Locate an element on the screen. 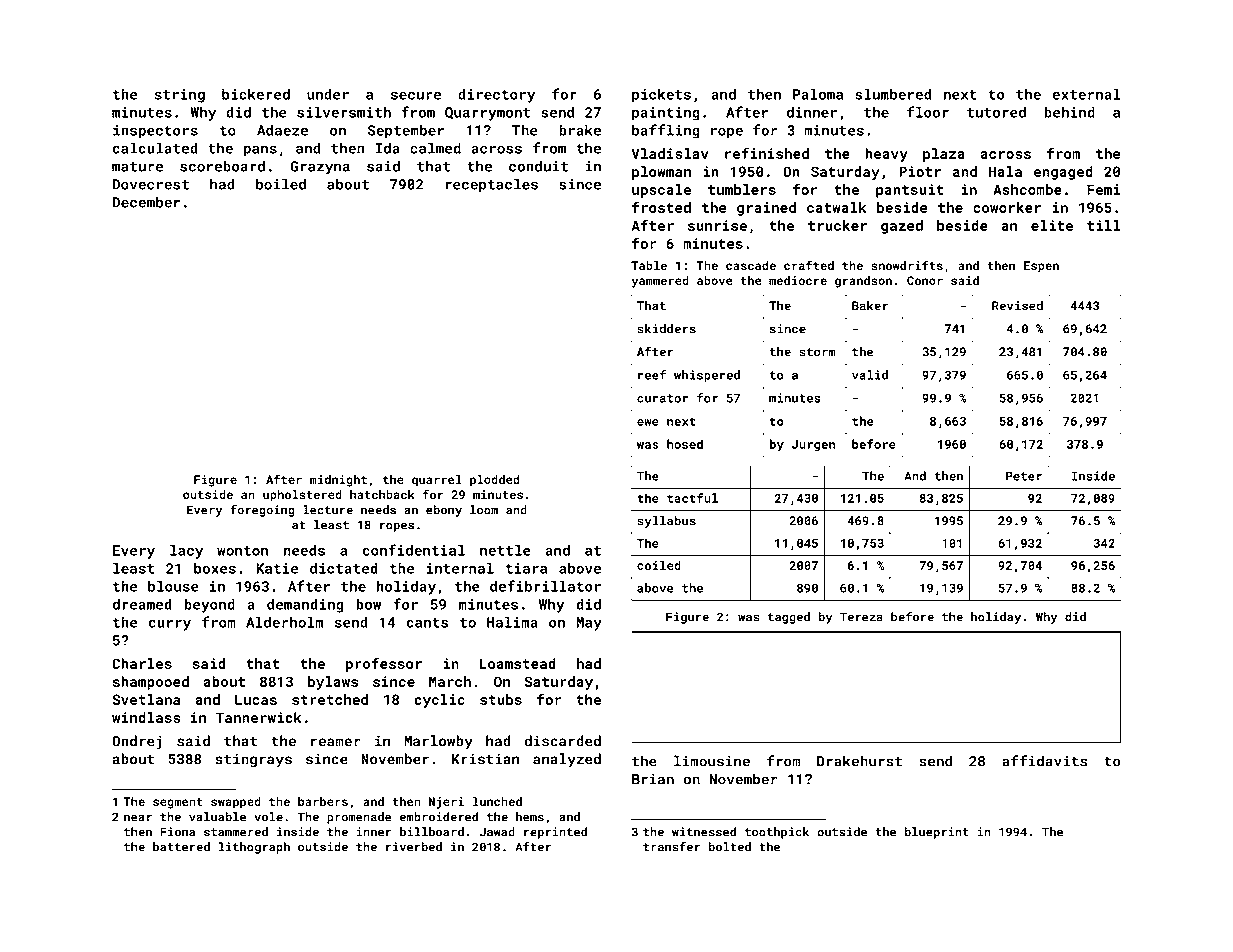 Image resolution: width=1233 pixels, height=952 pixels. external is located at coordinates (1086, 94).
